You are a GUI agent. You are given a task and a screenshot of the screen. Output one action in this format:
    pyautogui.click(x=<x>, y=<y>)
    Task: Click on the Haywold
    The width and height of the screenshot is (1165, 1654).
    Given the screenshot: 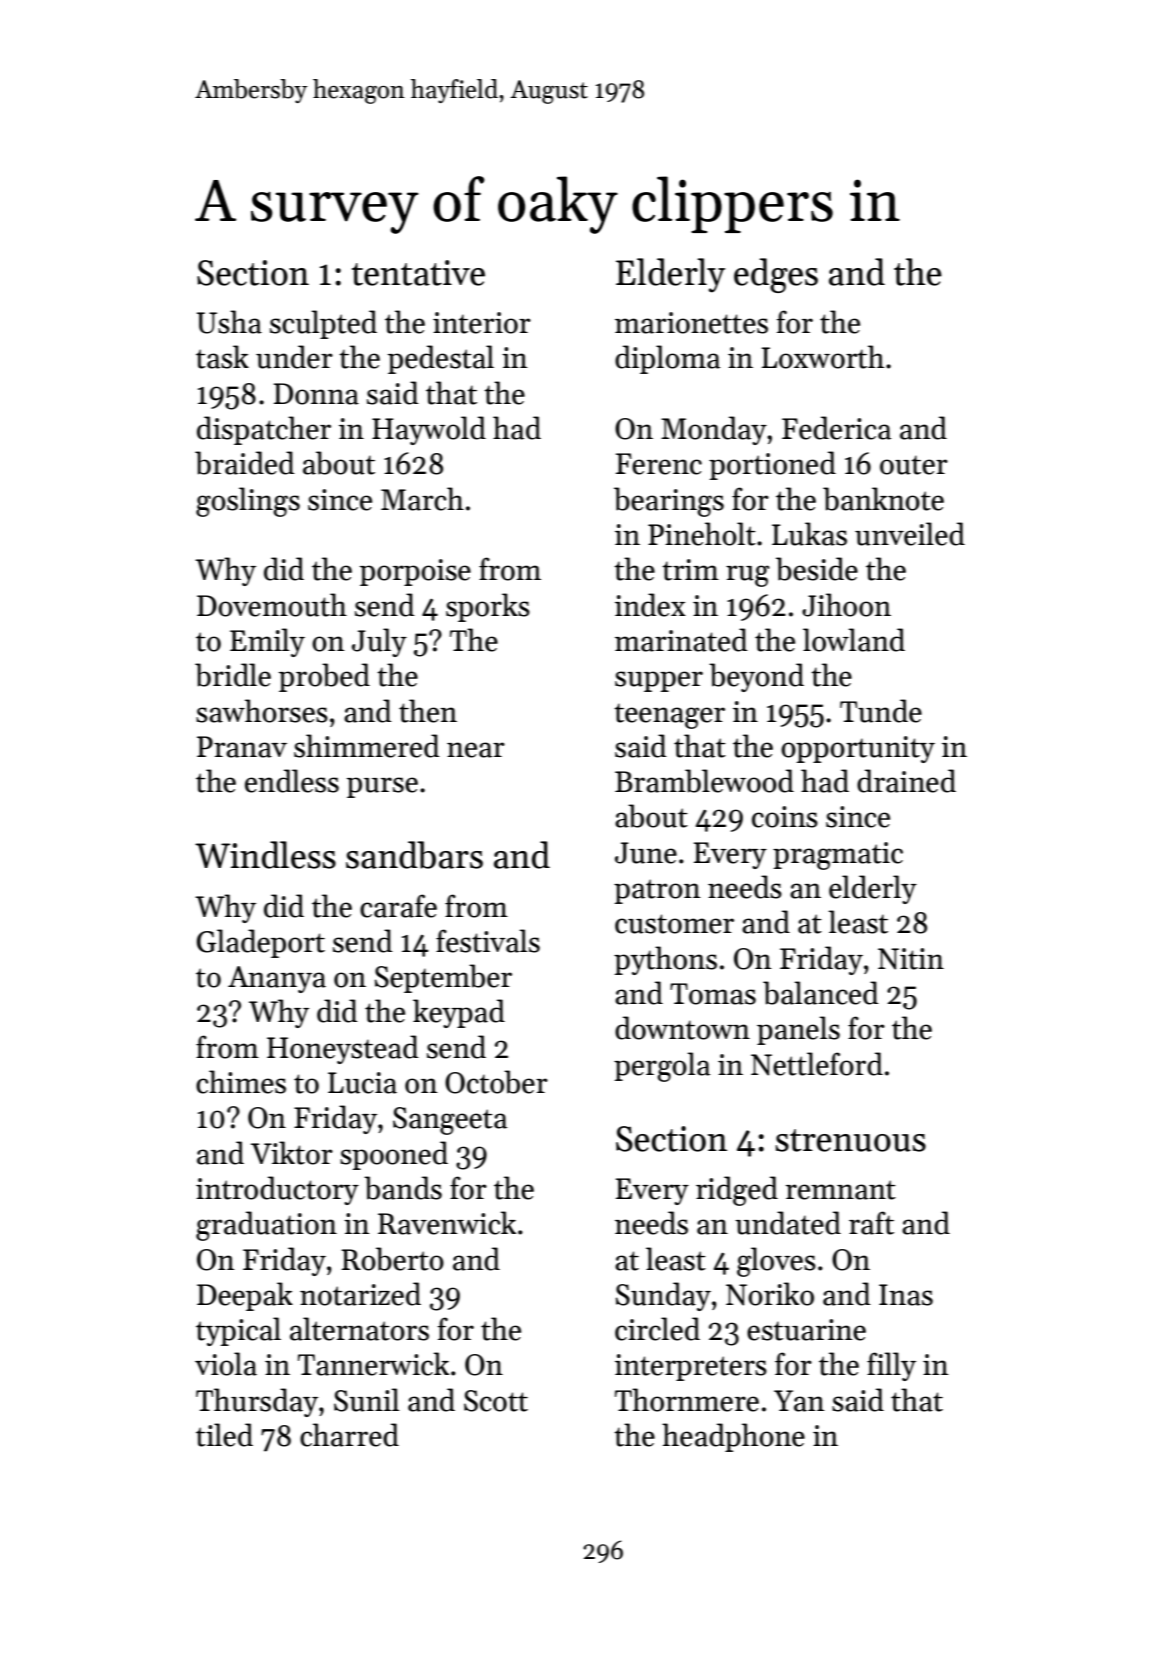 What is the action you would take?
    pyautogui.click(x=429, y=430)
